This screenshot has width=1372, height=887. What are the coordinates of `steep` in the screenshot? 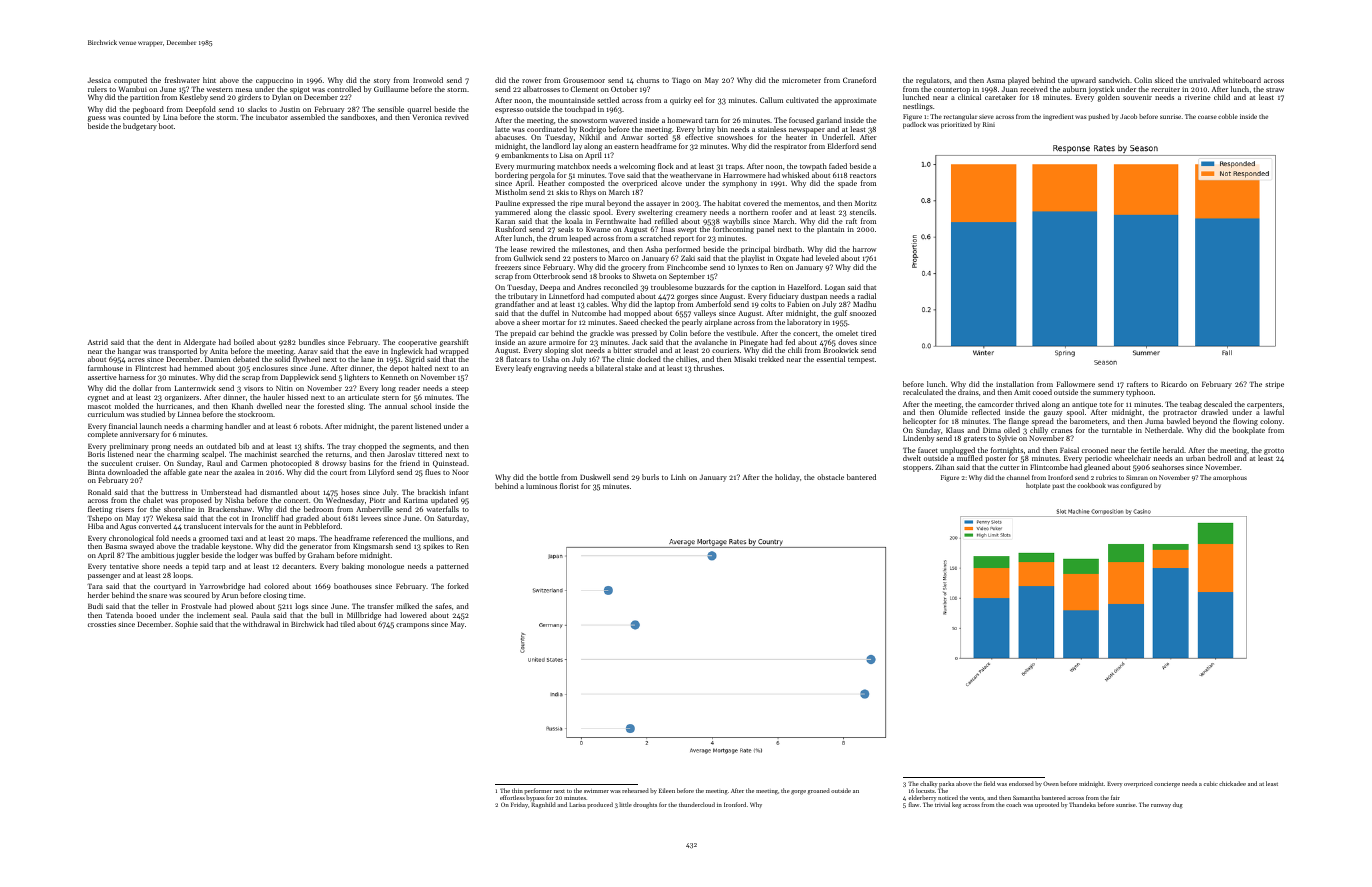 It's located at (460, 390).
